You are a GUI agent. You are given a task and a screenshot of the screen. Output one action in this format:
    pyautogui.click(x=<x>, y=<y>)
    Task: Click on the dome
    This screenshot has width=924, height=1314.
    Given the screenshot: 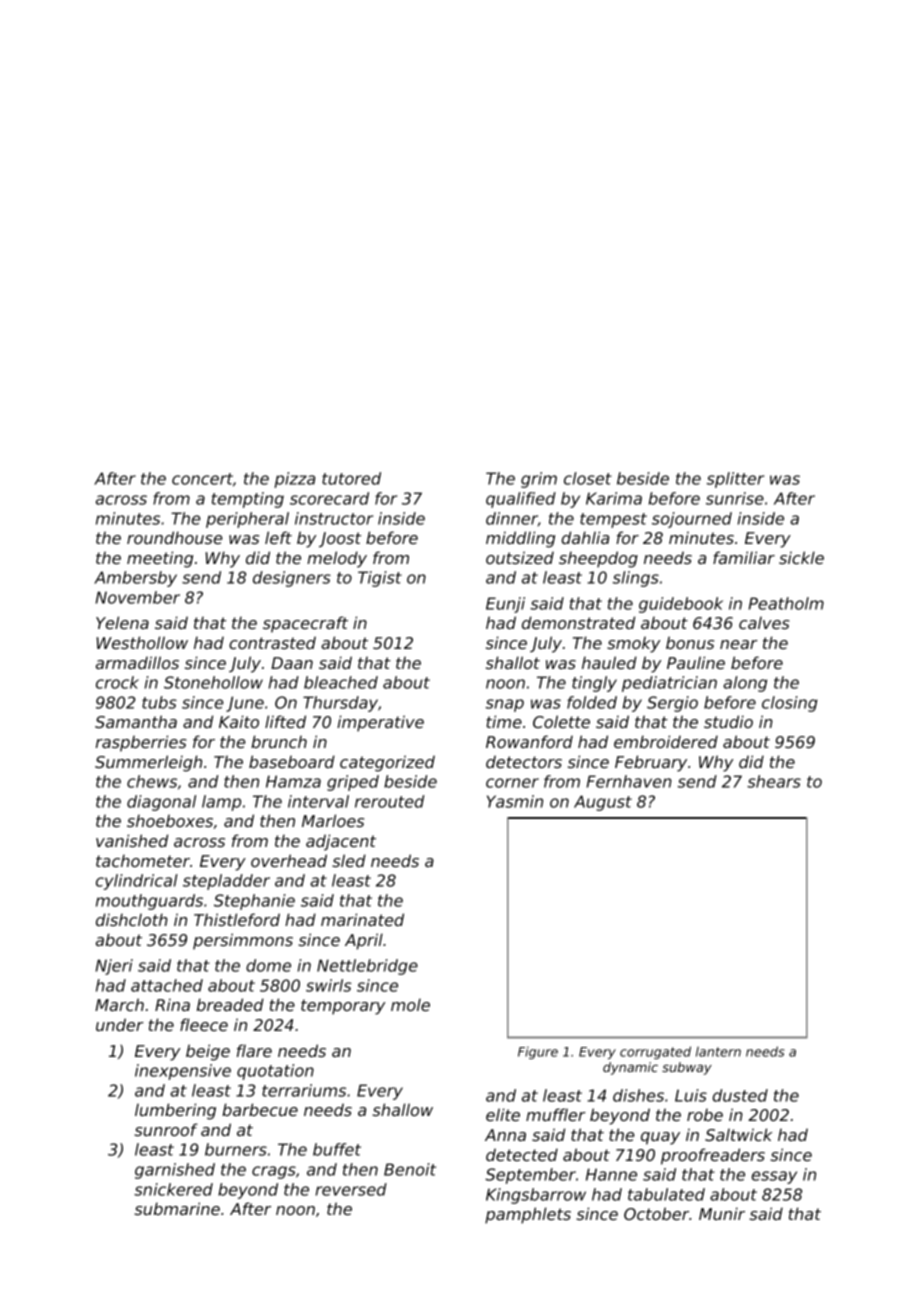 What is the action you would take?
    pyautogui.click(x=268, y=965)
